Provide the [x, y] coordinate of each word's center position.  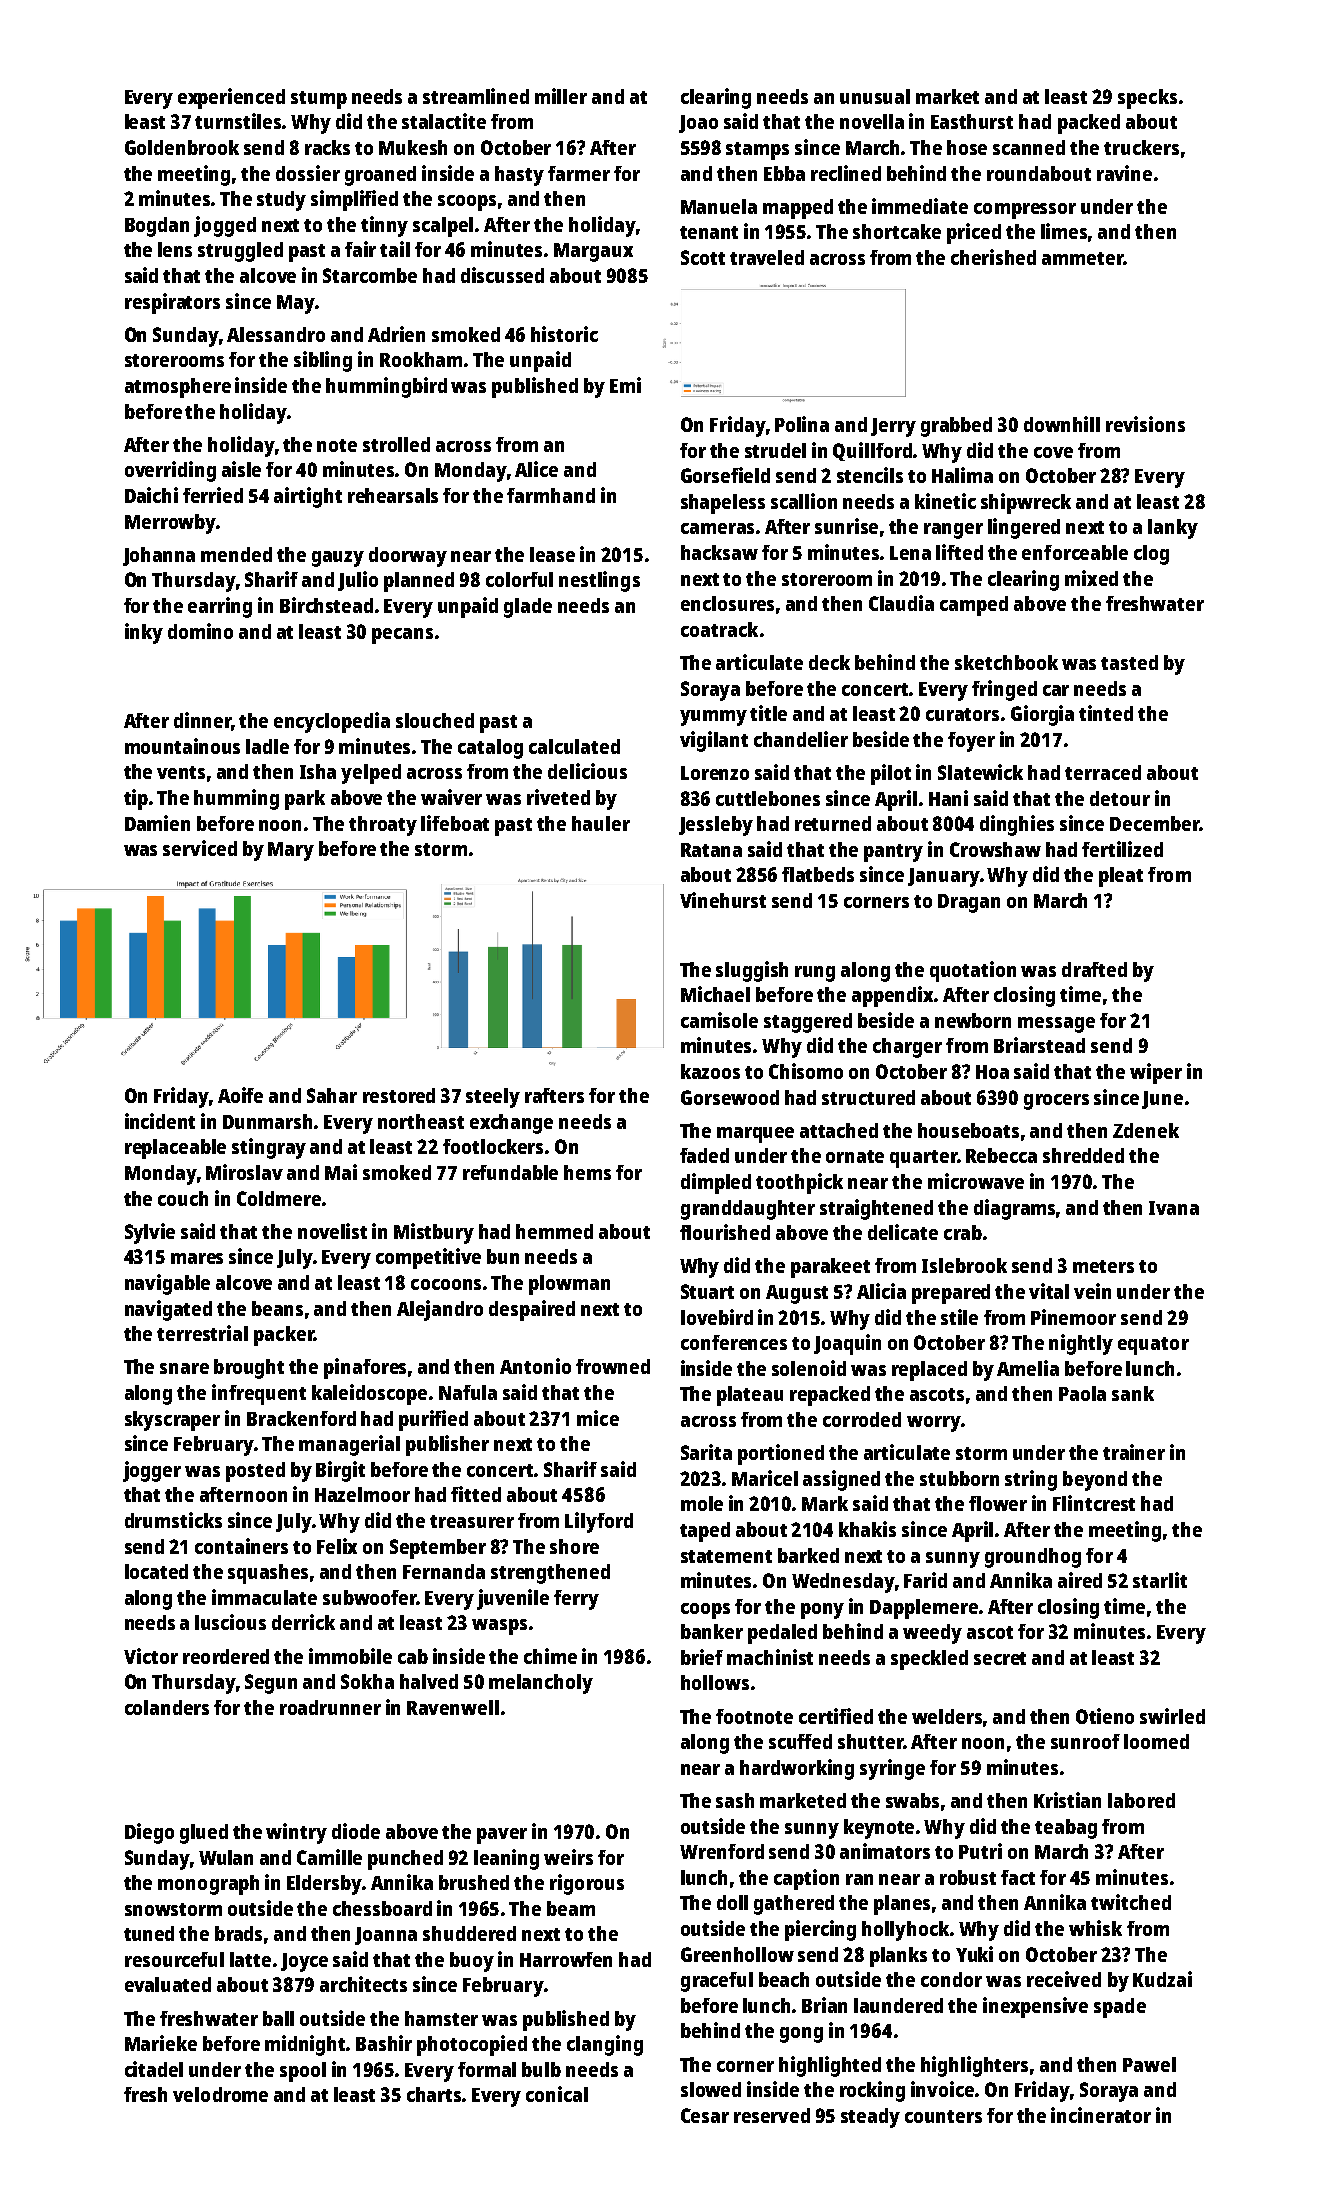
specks [1147, 99]
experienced [231, 98]
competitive [428, 1258]
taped [705, 1532]
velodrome [220, 2094]
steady [870, 2118]
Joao [698, 124]
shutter [870, 1741]
